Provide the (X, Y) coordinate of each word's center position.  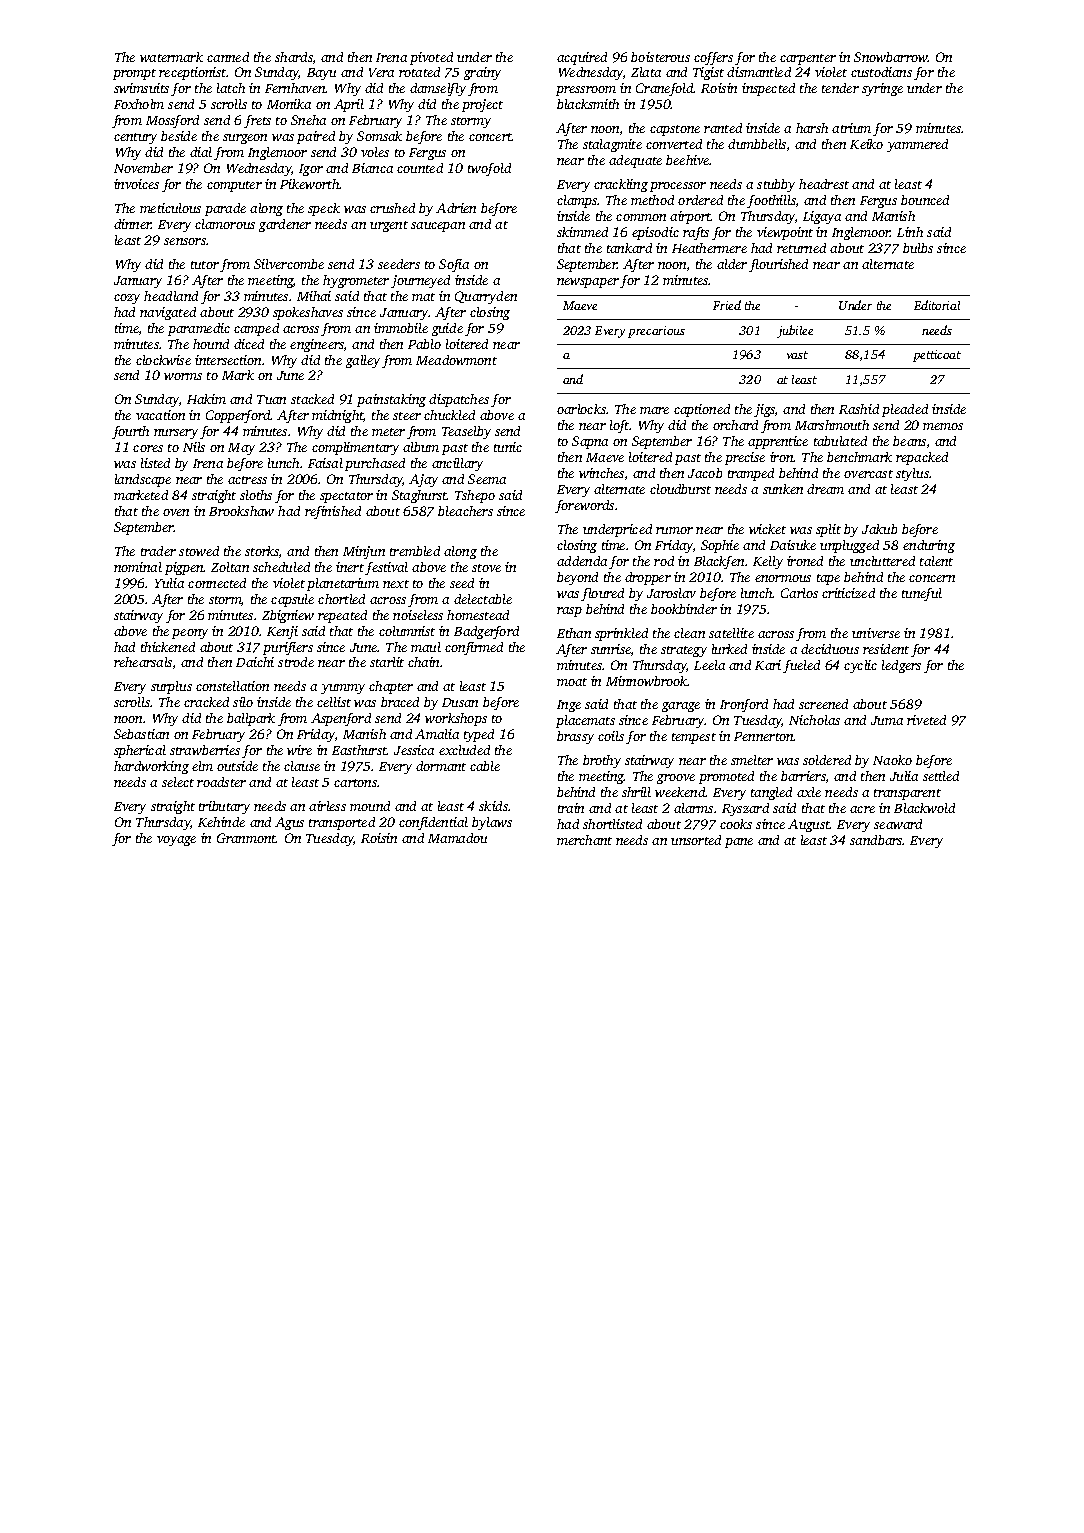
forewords (584, 506)
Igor (311, 170)
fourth (130, 432)
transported (342, 823)
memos (943, 426)
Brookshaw (241, 511)
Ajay (423, 480)
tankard (629, 248)
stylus (912, 474)
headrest (824, 184)
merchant (584, 840)
